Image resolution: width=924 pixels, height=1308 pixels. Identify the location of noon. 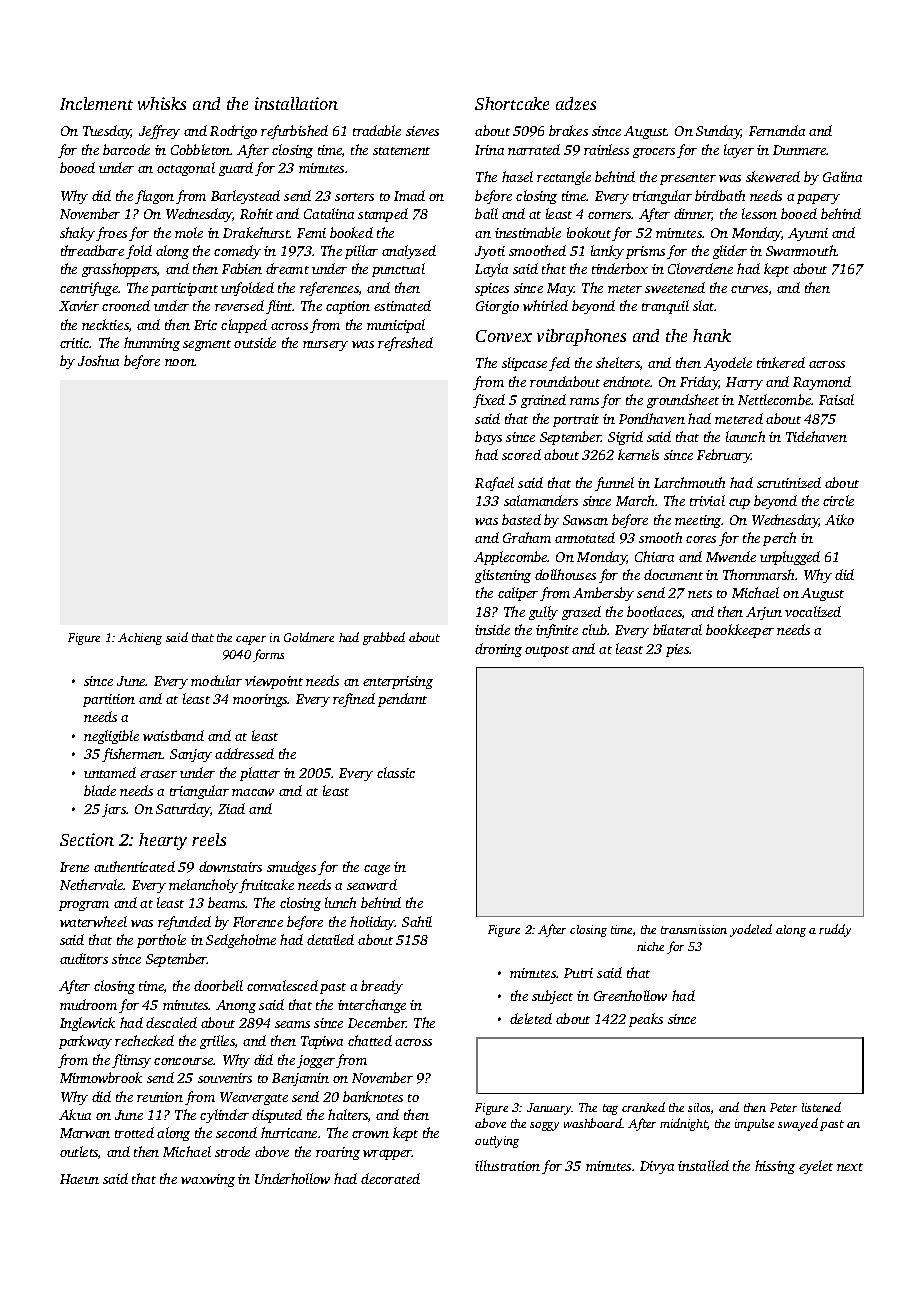
(180, 362).
